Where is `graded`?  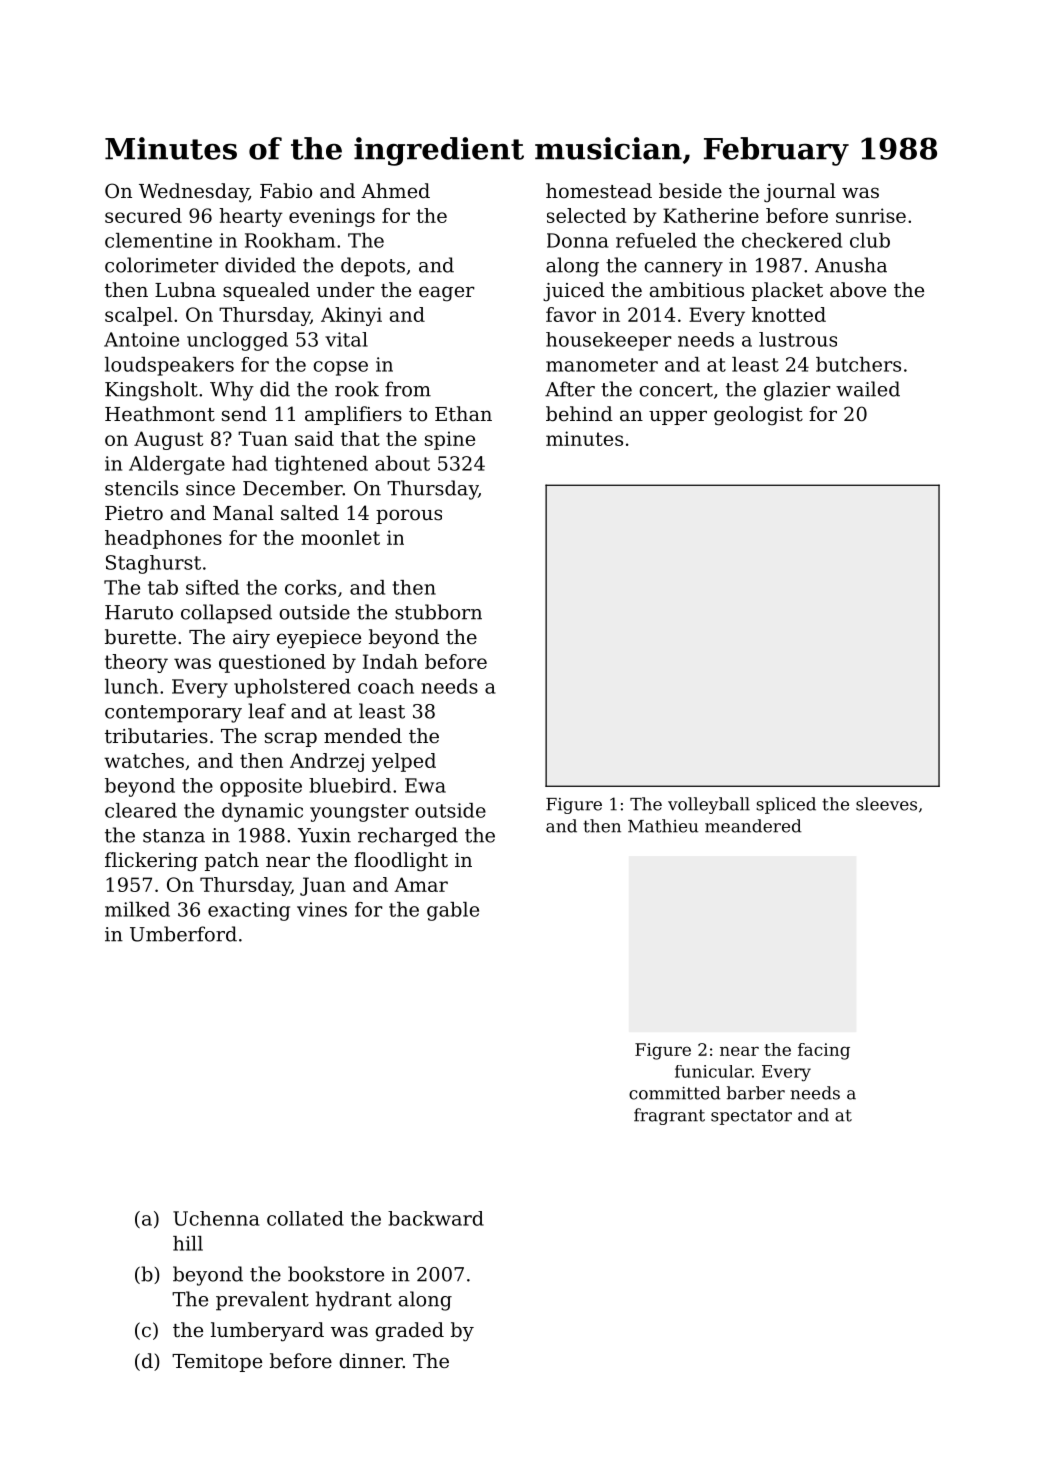 graded is located at coordinates (409, 1332).
